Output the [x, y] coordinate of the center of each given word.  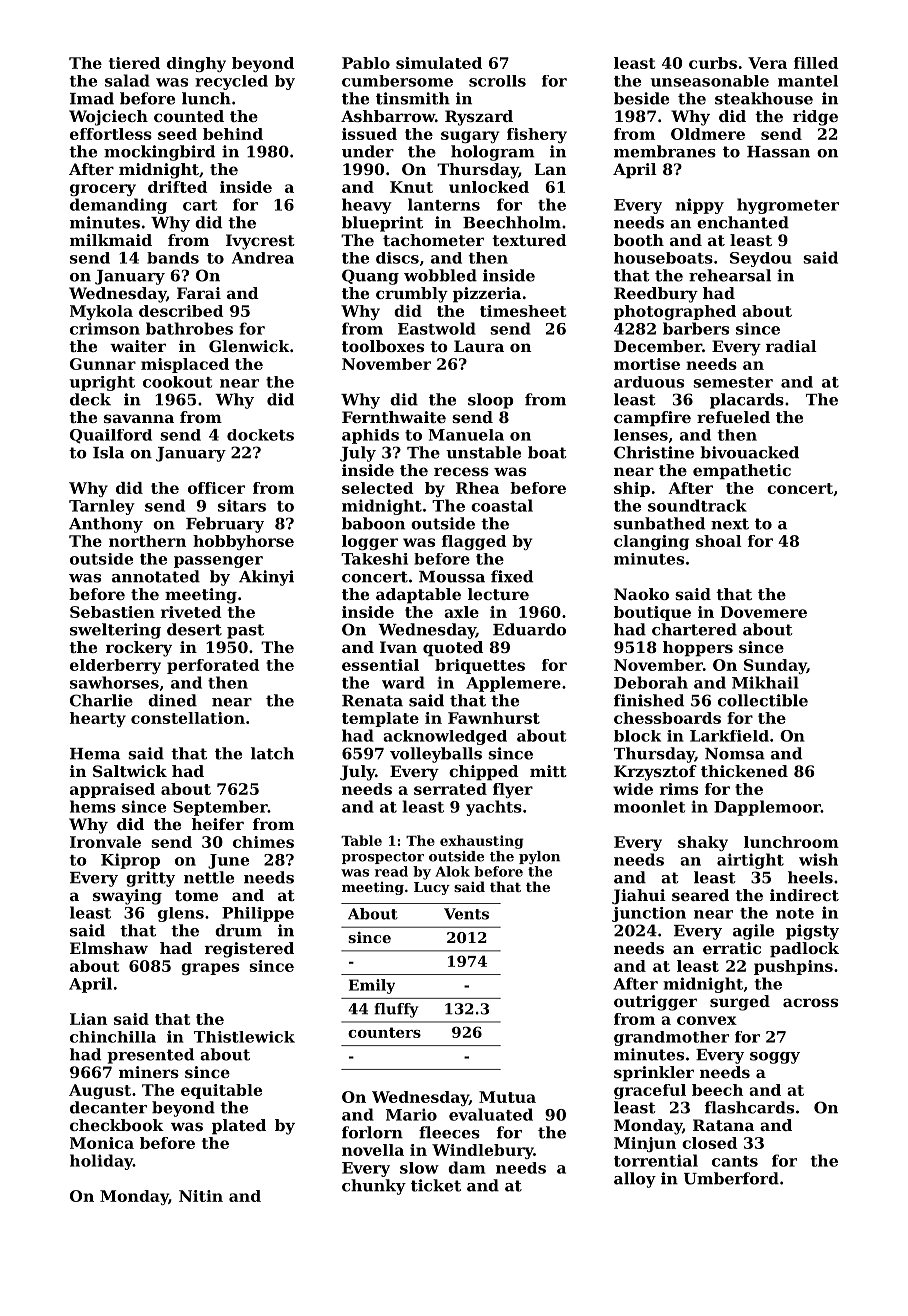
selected [377, 488]
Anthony [106, 525]
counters [384, 1032]
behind [233, 134]
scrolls [497, 81]
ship [632, 489]
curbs [713, 63]
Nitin [201, 1196]
